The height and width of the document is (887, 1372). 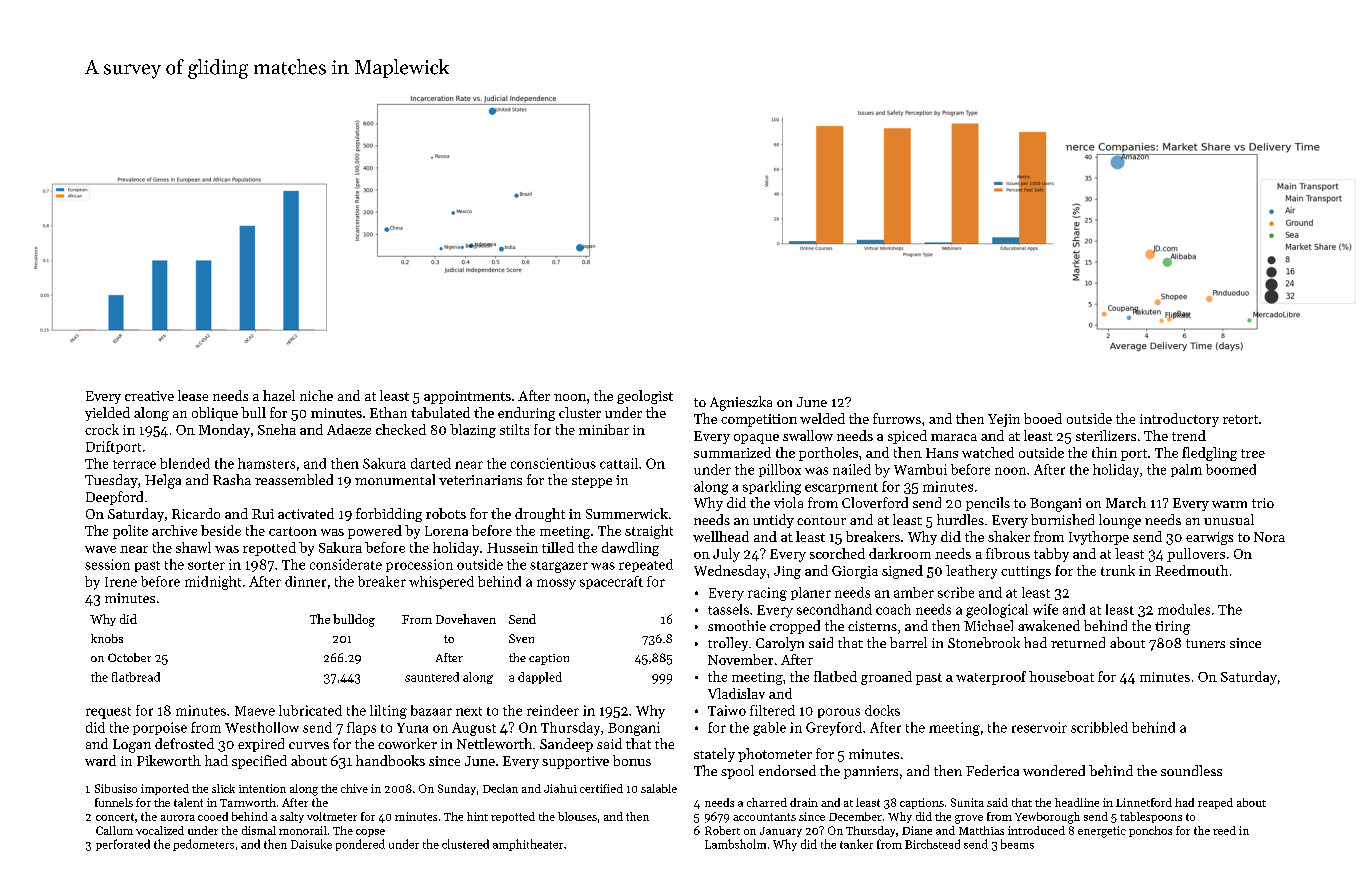 I want to click on Maeve, so click(x=255, y=711).
